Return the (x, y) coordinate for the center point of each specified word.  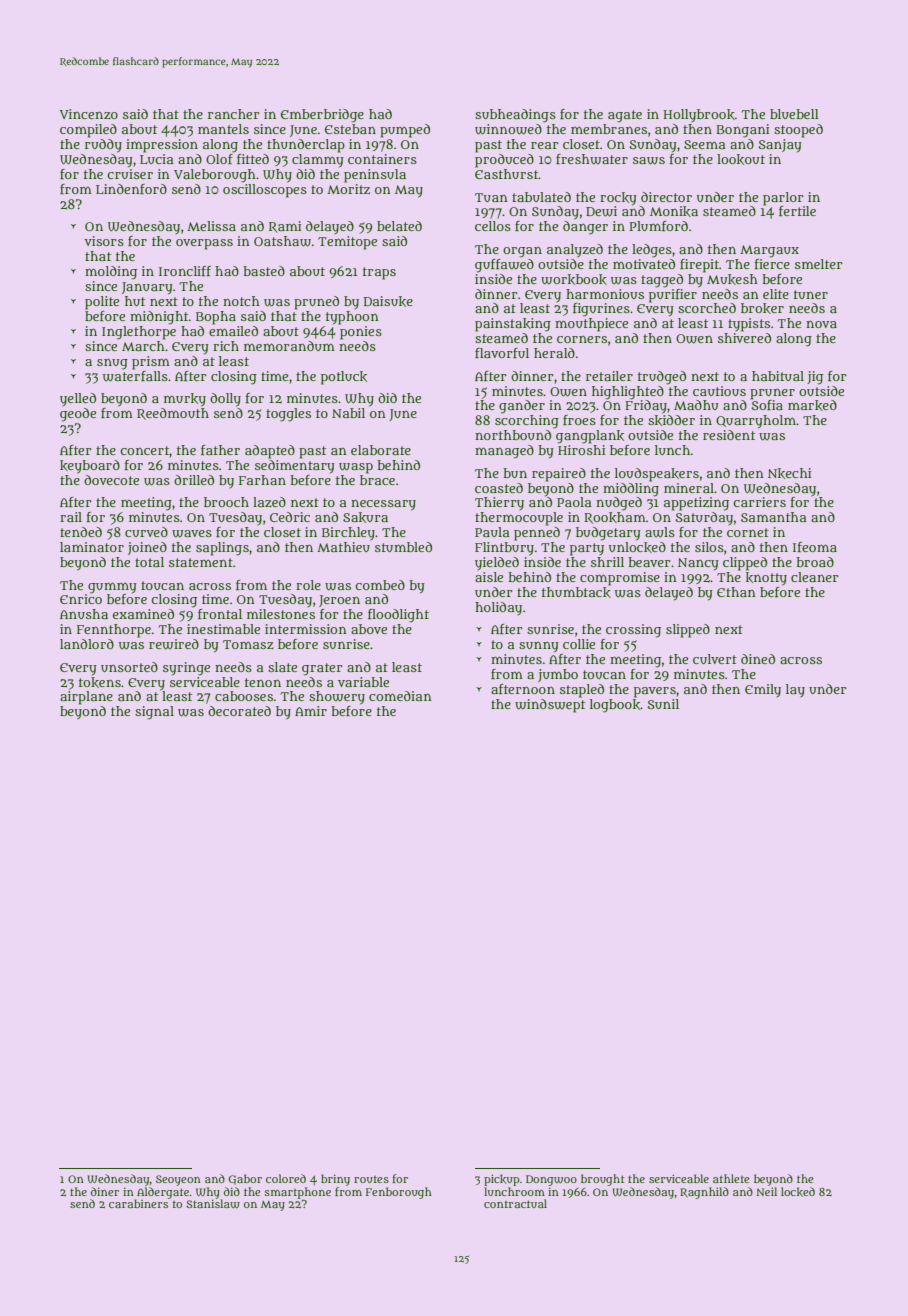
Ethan (736, 592)
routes (371, 1179)
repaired (559, 475)
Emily (763, 690)
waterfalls (135, 376)
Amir (311, 711)
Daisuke (388, 301)
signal (154, 713)
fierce (772, 264)
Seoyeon (178, 1180)
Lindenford (131, 189)
